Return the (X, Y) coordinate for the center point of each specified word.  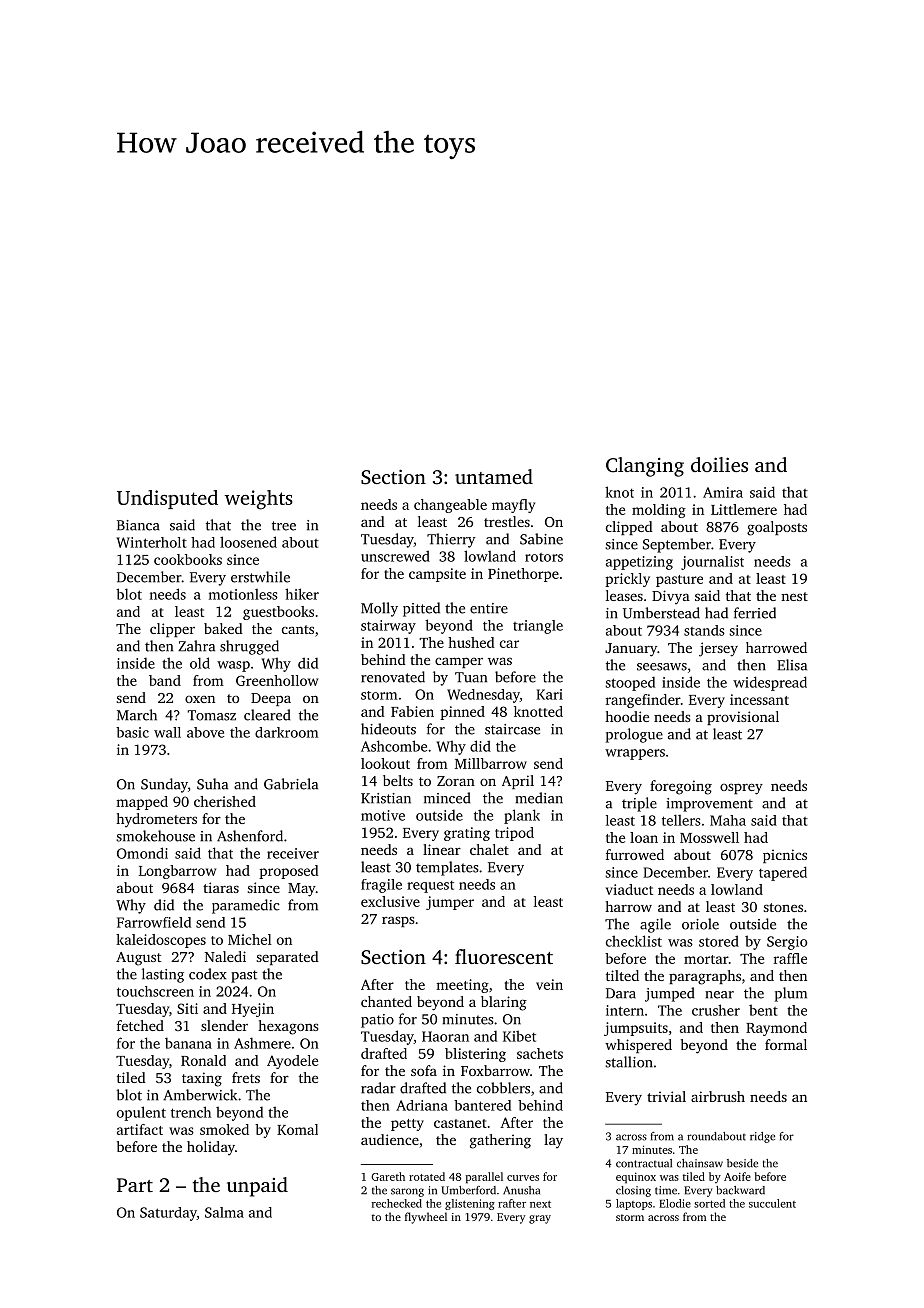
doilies (719, 464)
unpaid (257, 1187)
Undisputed (167, 499)
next (540, 1204)
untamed (494, 476)
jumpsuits (636, 1029)
